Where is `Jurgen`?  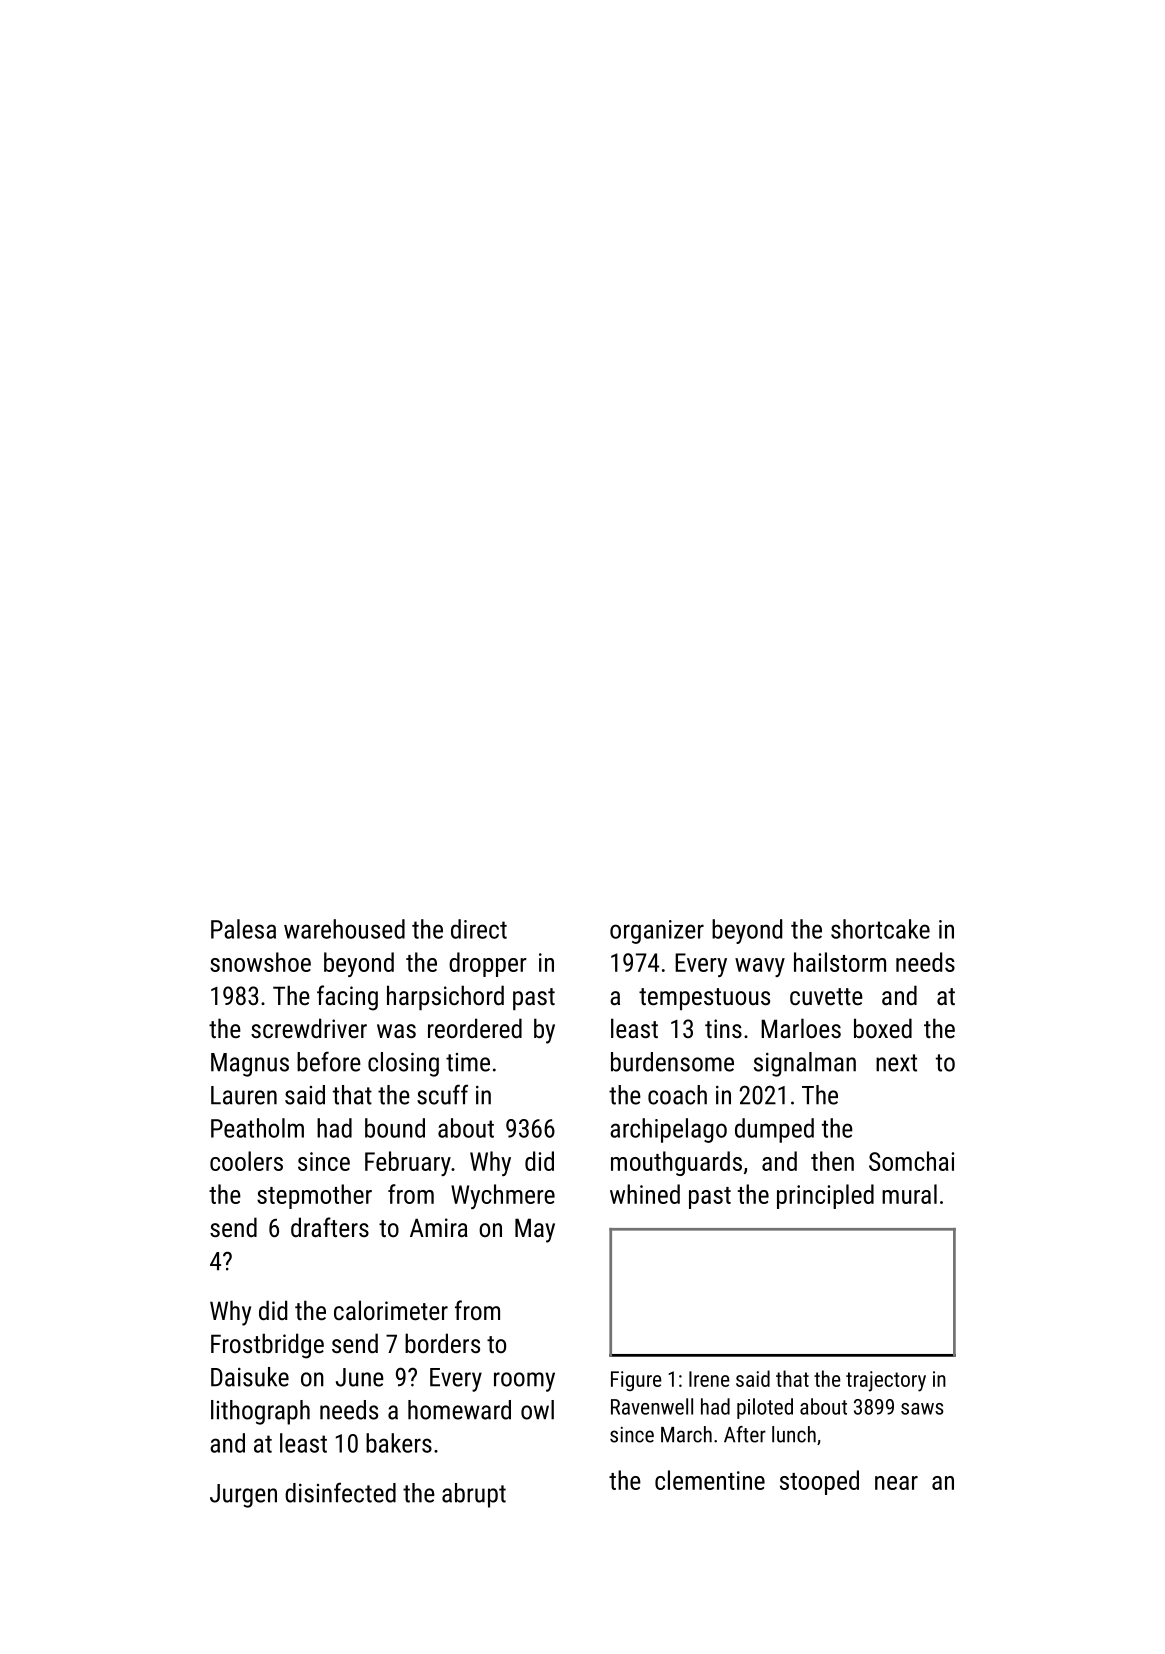 Jurgen is located at coordinates (243, 1496).
